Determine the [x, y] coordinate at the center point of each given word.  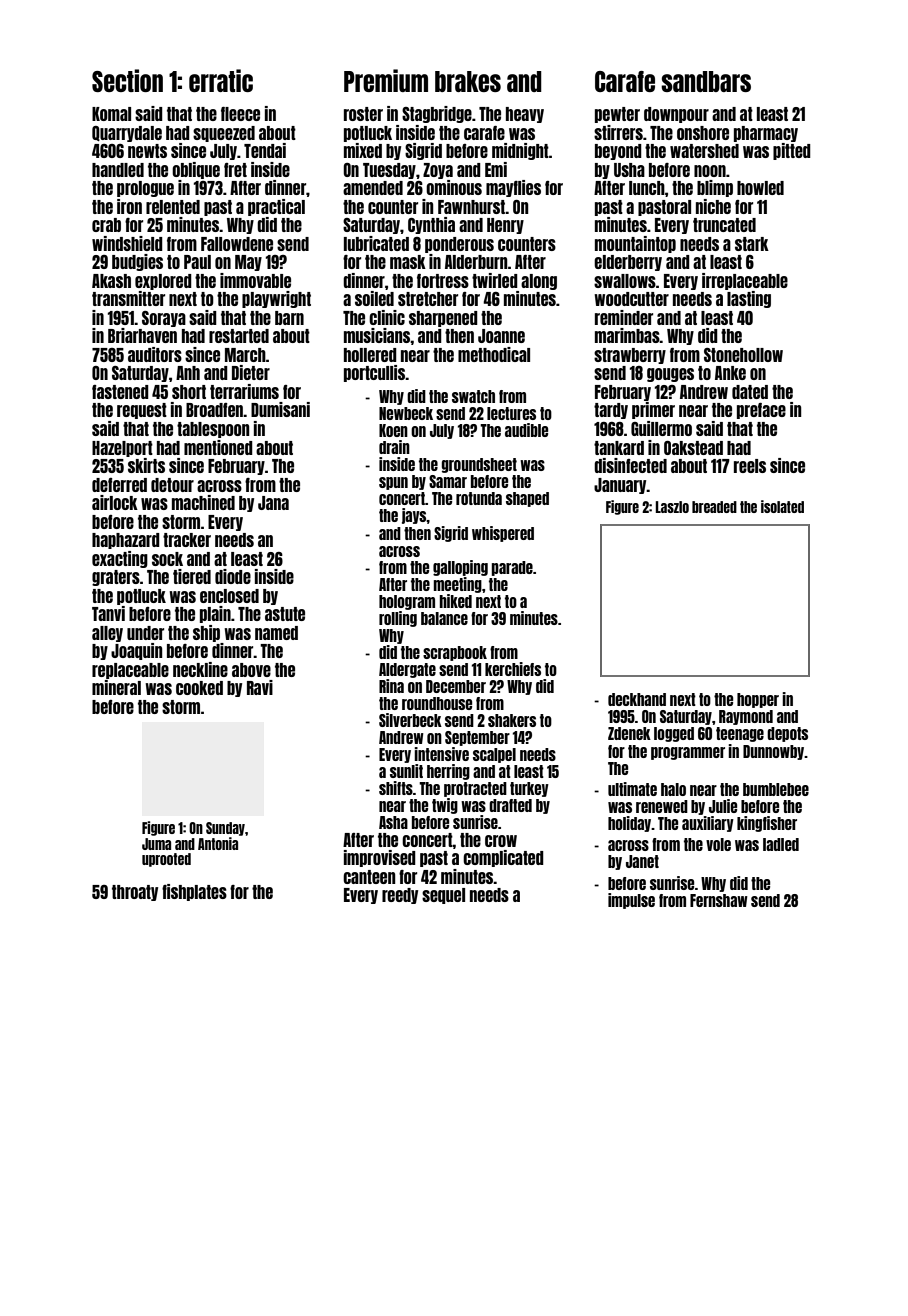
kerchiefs [513, 669]
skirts [146, 465]
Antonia [218, 843]
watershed [704, 151]
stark [752, 244]
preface [761, 411]
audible [526, 430]
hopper [758, 700]
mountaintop [635, 244]
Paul [197, 262]
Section [127, 80]
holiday [630, 824]
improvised [380, 858]
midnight [520, 151]
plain [215, 614]
